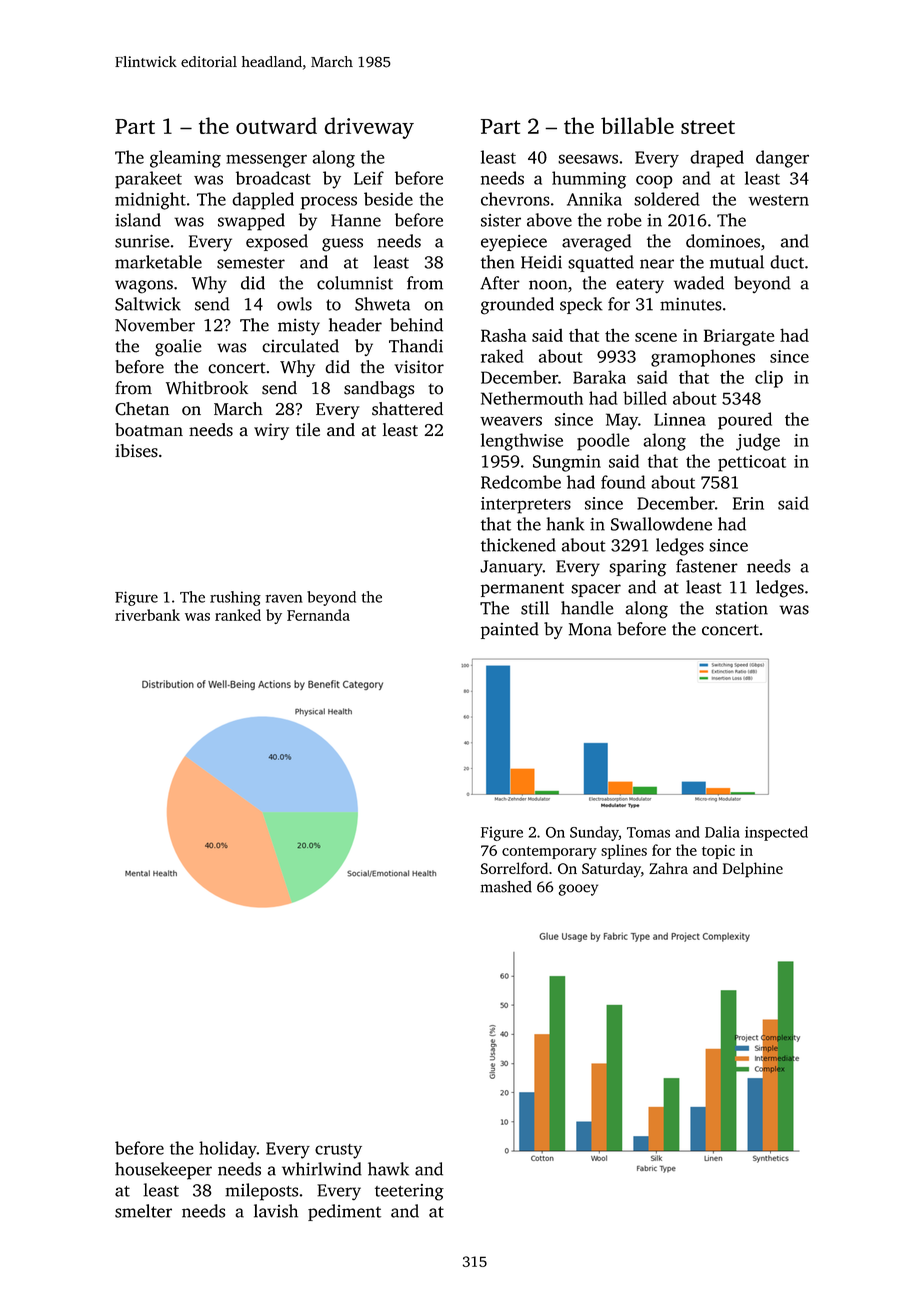  What do you see at coordinates (338, 1151) in the page?
I see `crusty` at bounding box center [338, 1151].
